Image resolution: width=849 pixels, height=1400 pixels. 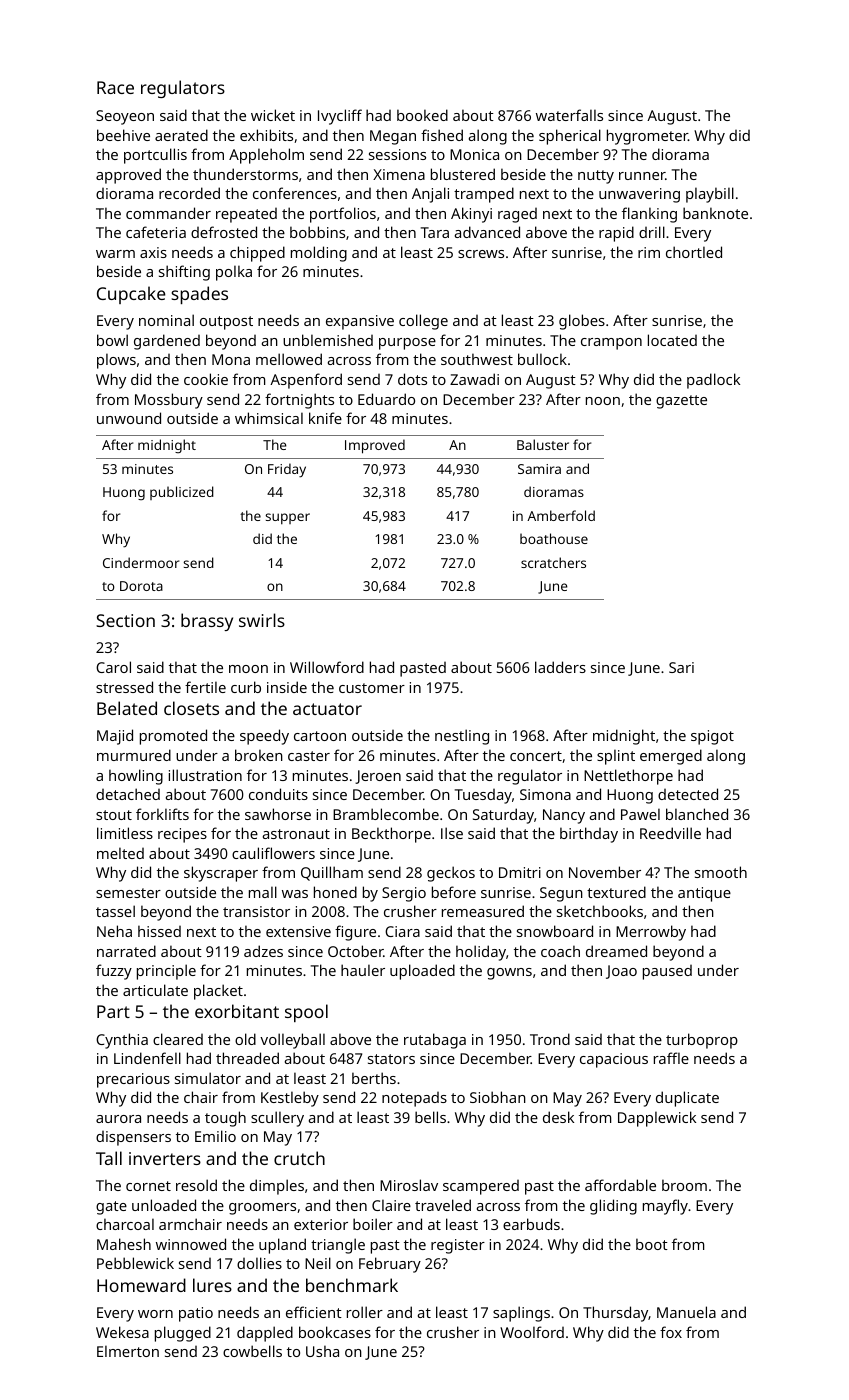 What do you see at coordinates (125, 117) in the screenshot?
I see `Seoyeon` at bounding box center [125, 117].
